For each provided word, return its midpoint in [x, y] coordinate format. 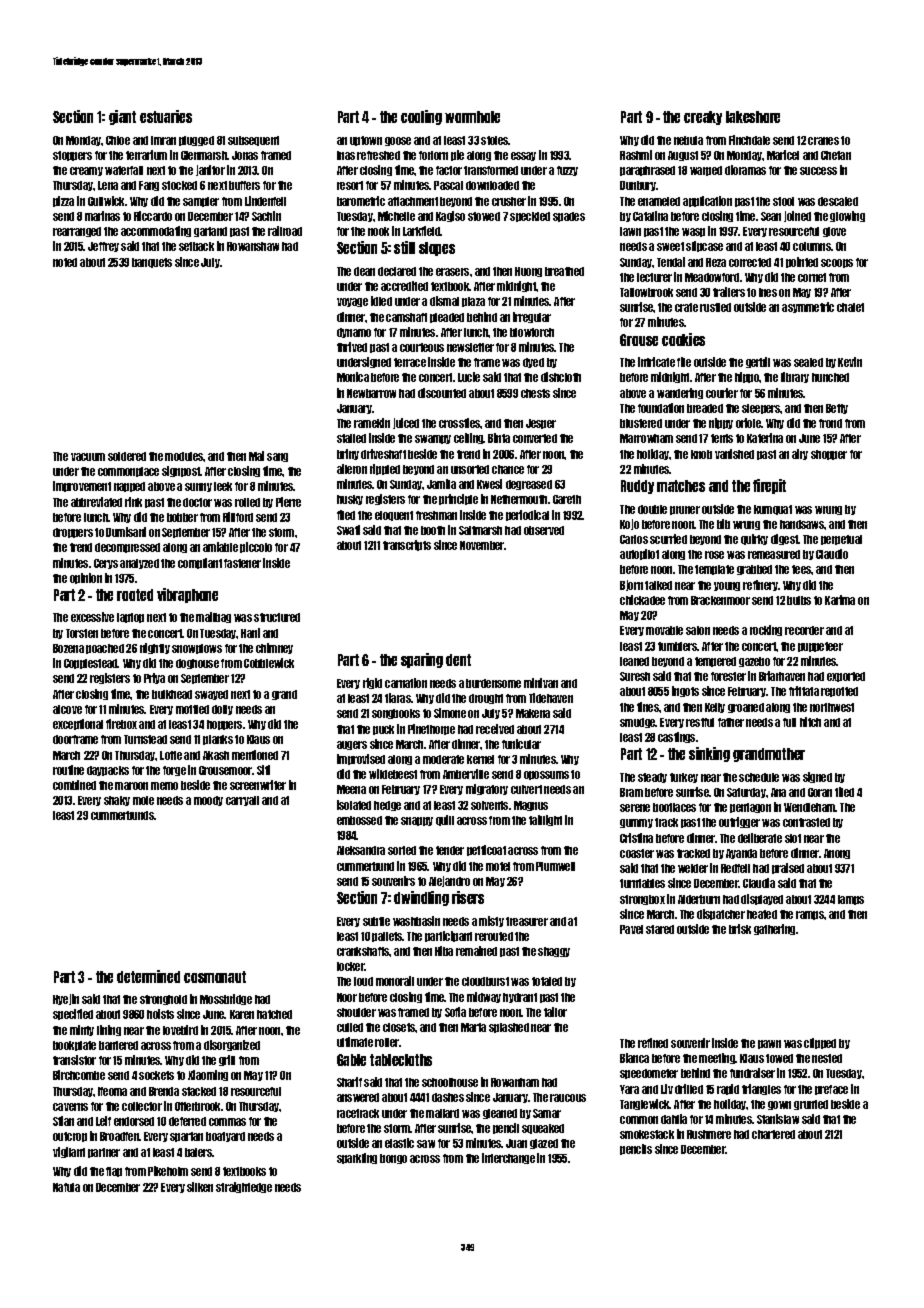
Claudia [759, 883]
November [482, 545]
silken [200, 1187]
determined [148, 976]
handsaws [802, 524]
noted [65, 262]
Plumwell [555, 866]
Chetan [836, 155]
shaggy [554, 952]
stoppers [72, 156]
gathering [774, 929]
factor [449, 170]
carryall [242, 801]
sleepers [761, 409]
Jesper [541, 424]
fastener [242, 563]
